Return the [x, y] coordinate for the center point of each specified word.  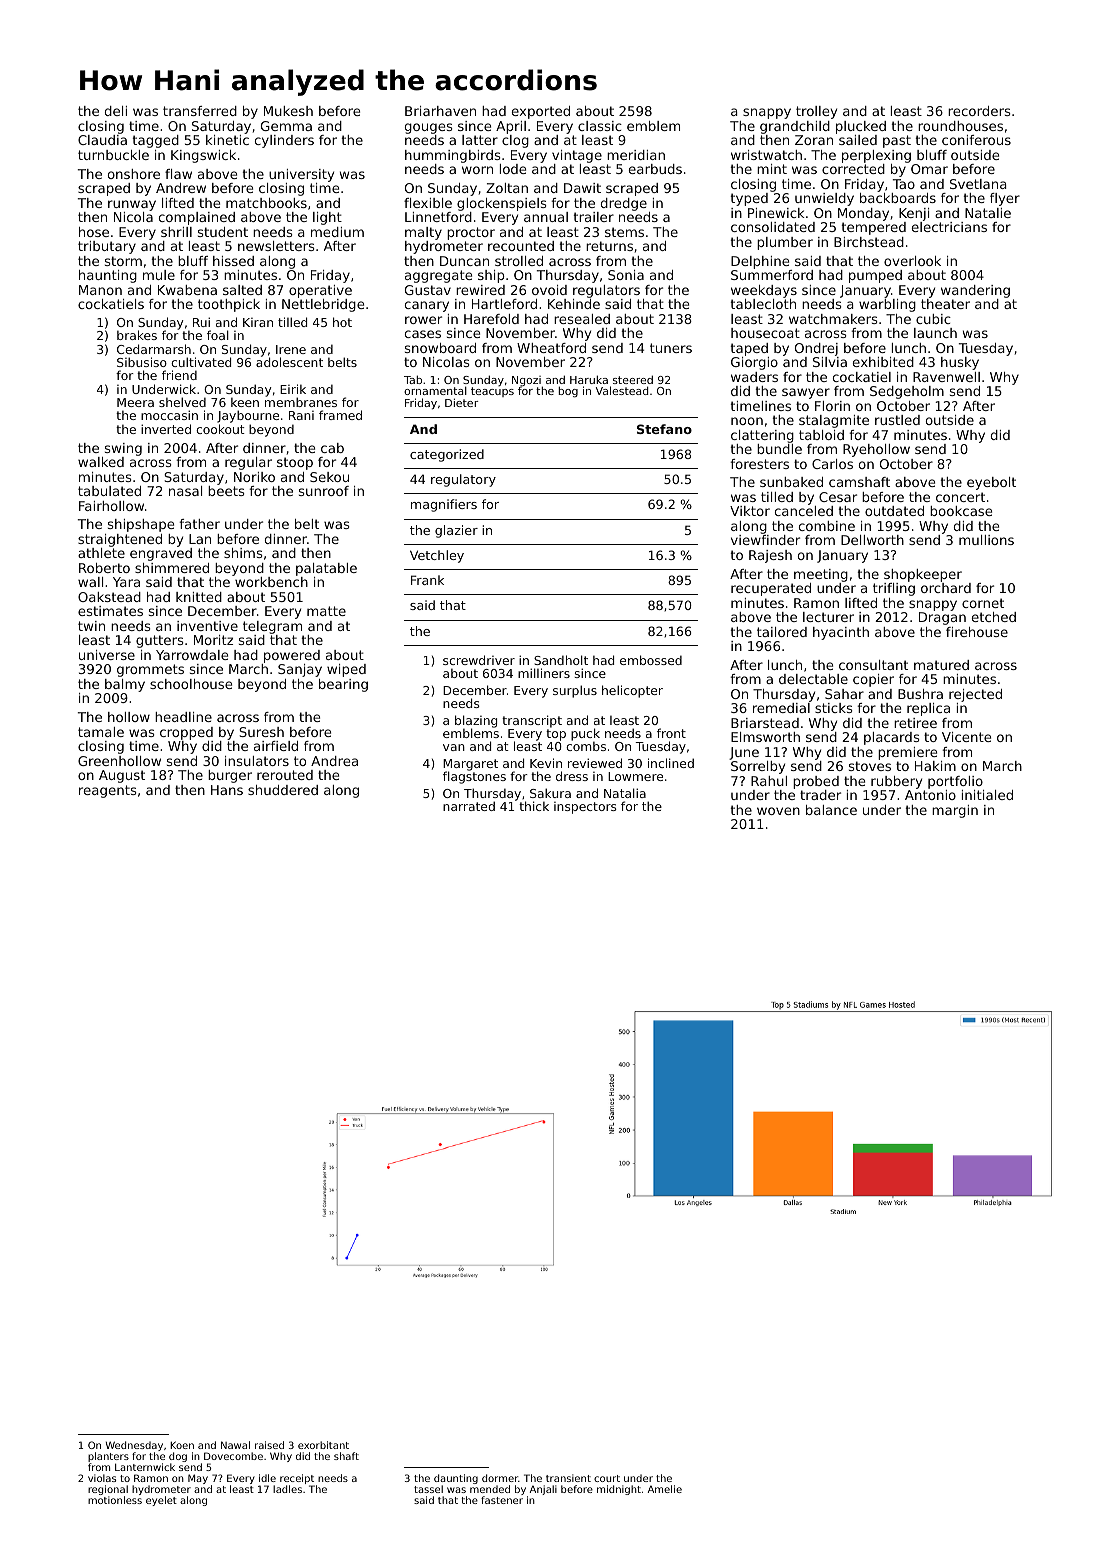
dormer [500, 1478]
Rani [301, 415]
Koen [182, 1445]
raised [269, 1445]
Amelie [665, 1489]
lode [513, 169]
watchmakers [833, 319]
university [301, 175]
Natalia [625, 793]
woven [778, 811]
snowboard [440, 348]
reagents [108, 791]
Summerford [772, 275]
